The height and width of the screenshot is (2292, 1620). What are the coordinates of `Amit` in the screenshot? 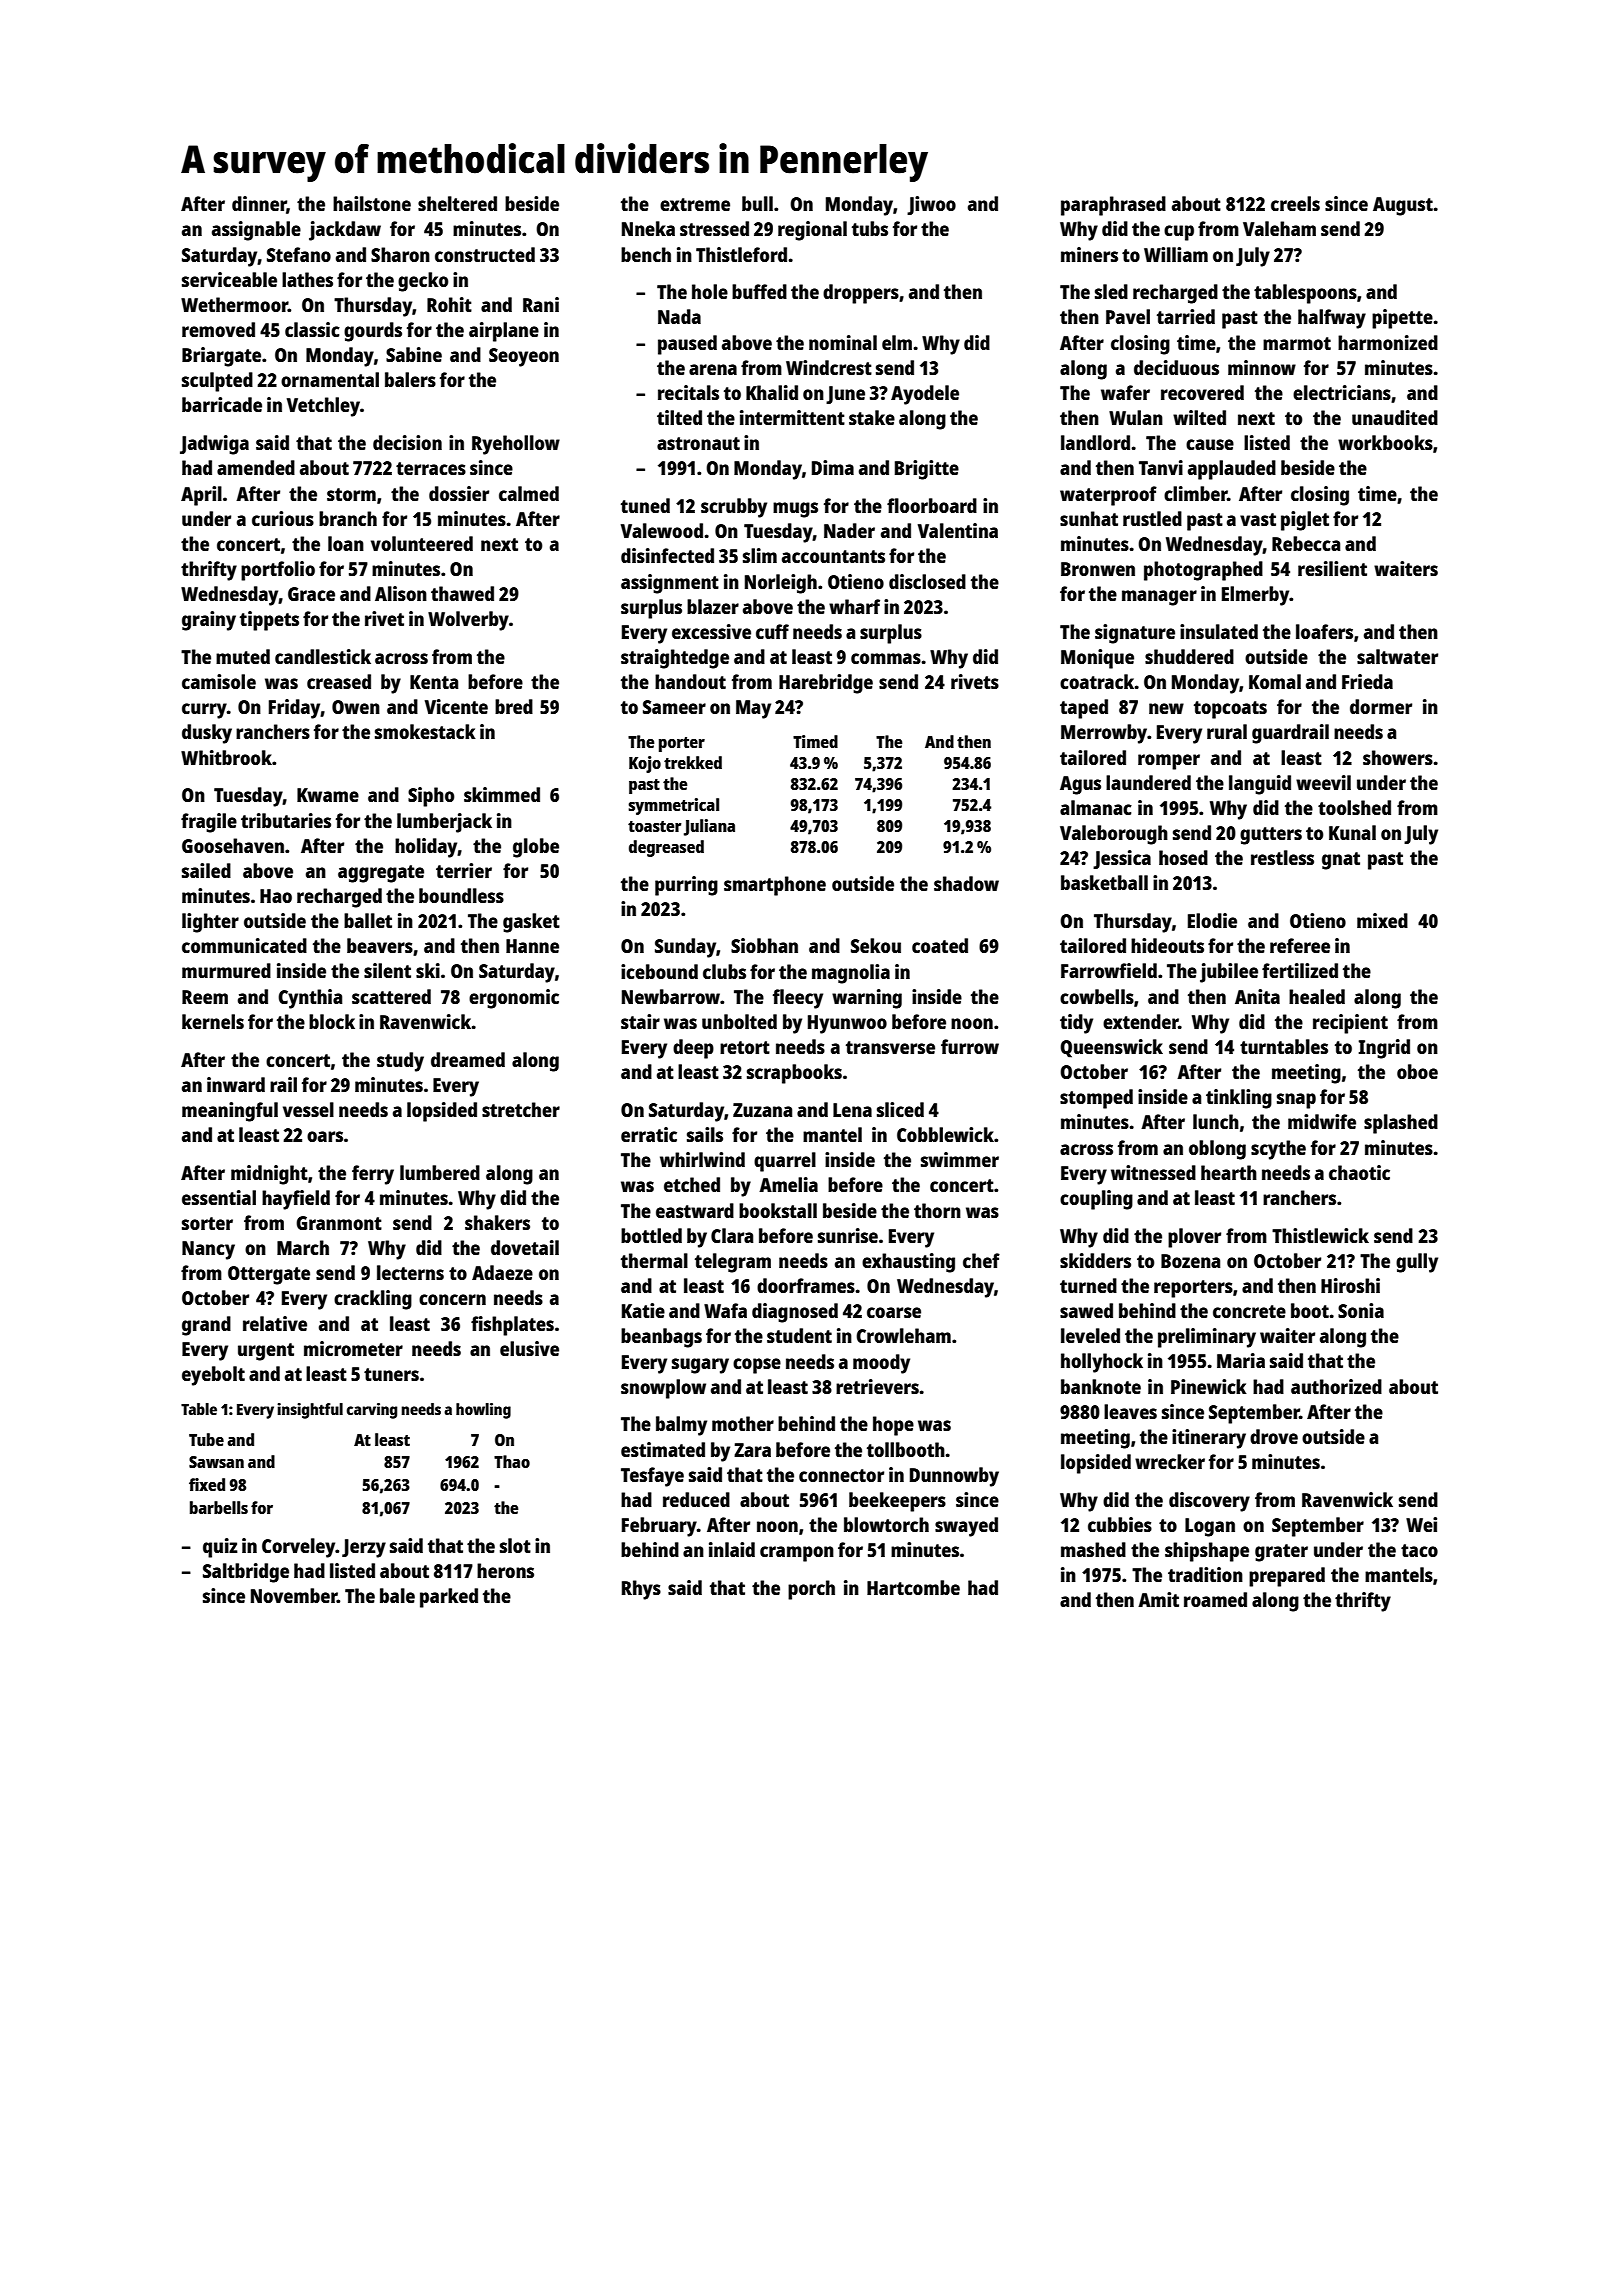 It's located at (1158, 1599).
